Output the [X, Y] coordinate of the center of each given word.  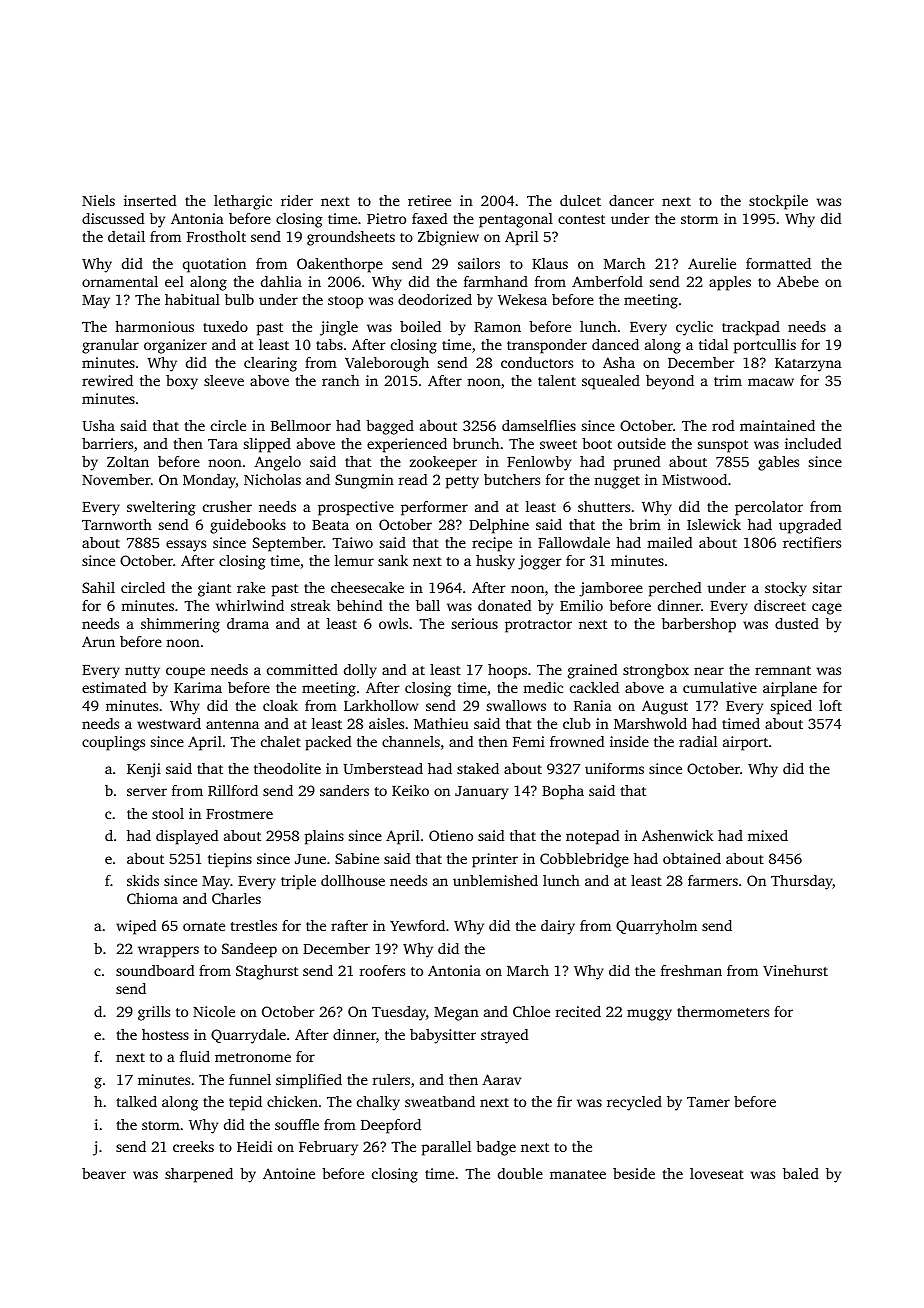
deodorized [435, 299]
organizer [175, 346]
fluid [195, 1056]
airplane [790, 689]
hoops [507, 671]
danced [615, 344]
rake [251, 587]
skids [143, 880]
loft [830, 705]
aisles [386, 723]
